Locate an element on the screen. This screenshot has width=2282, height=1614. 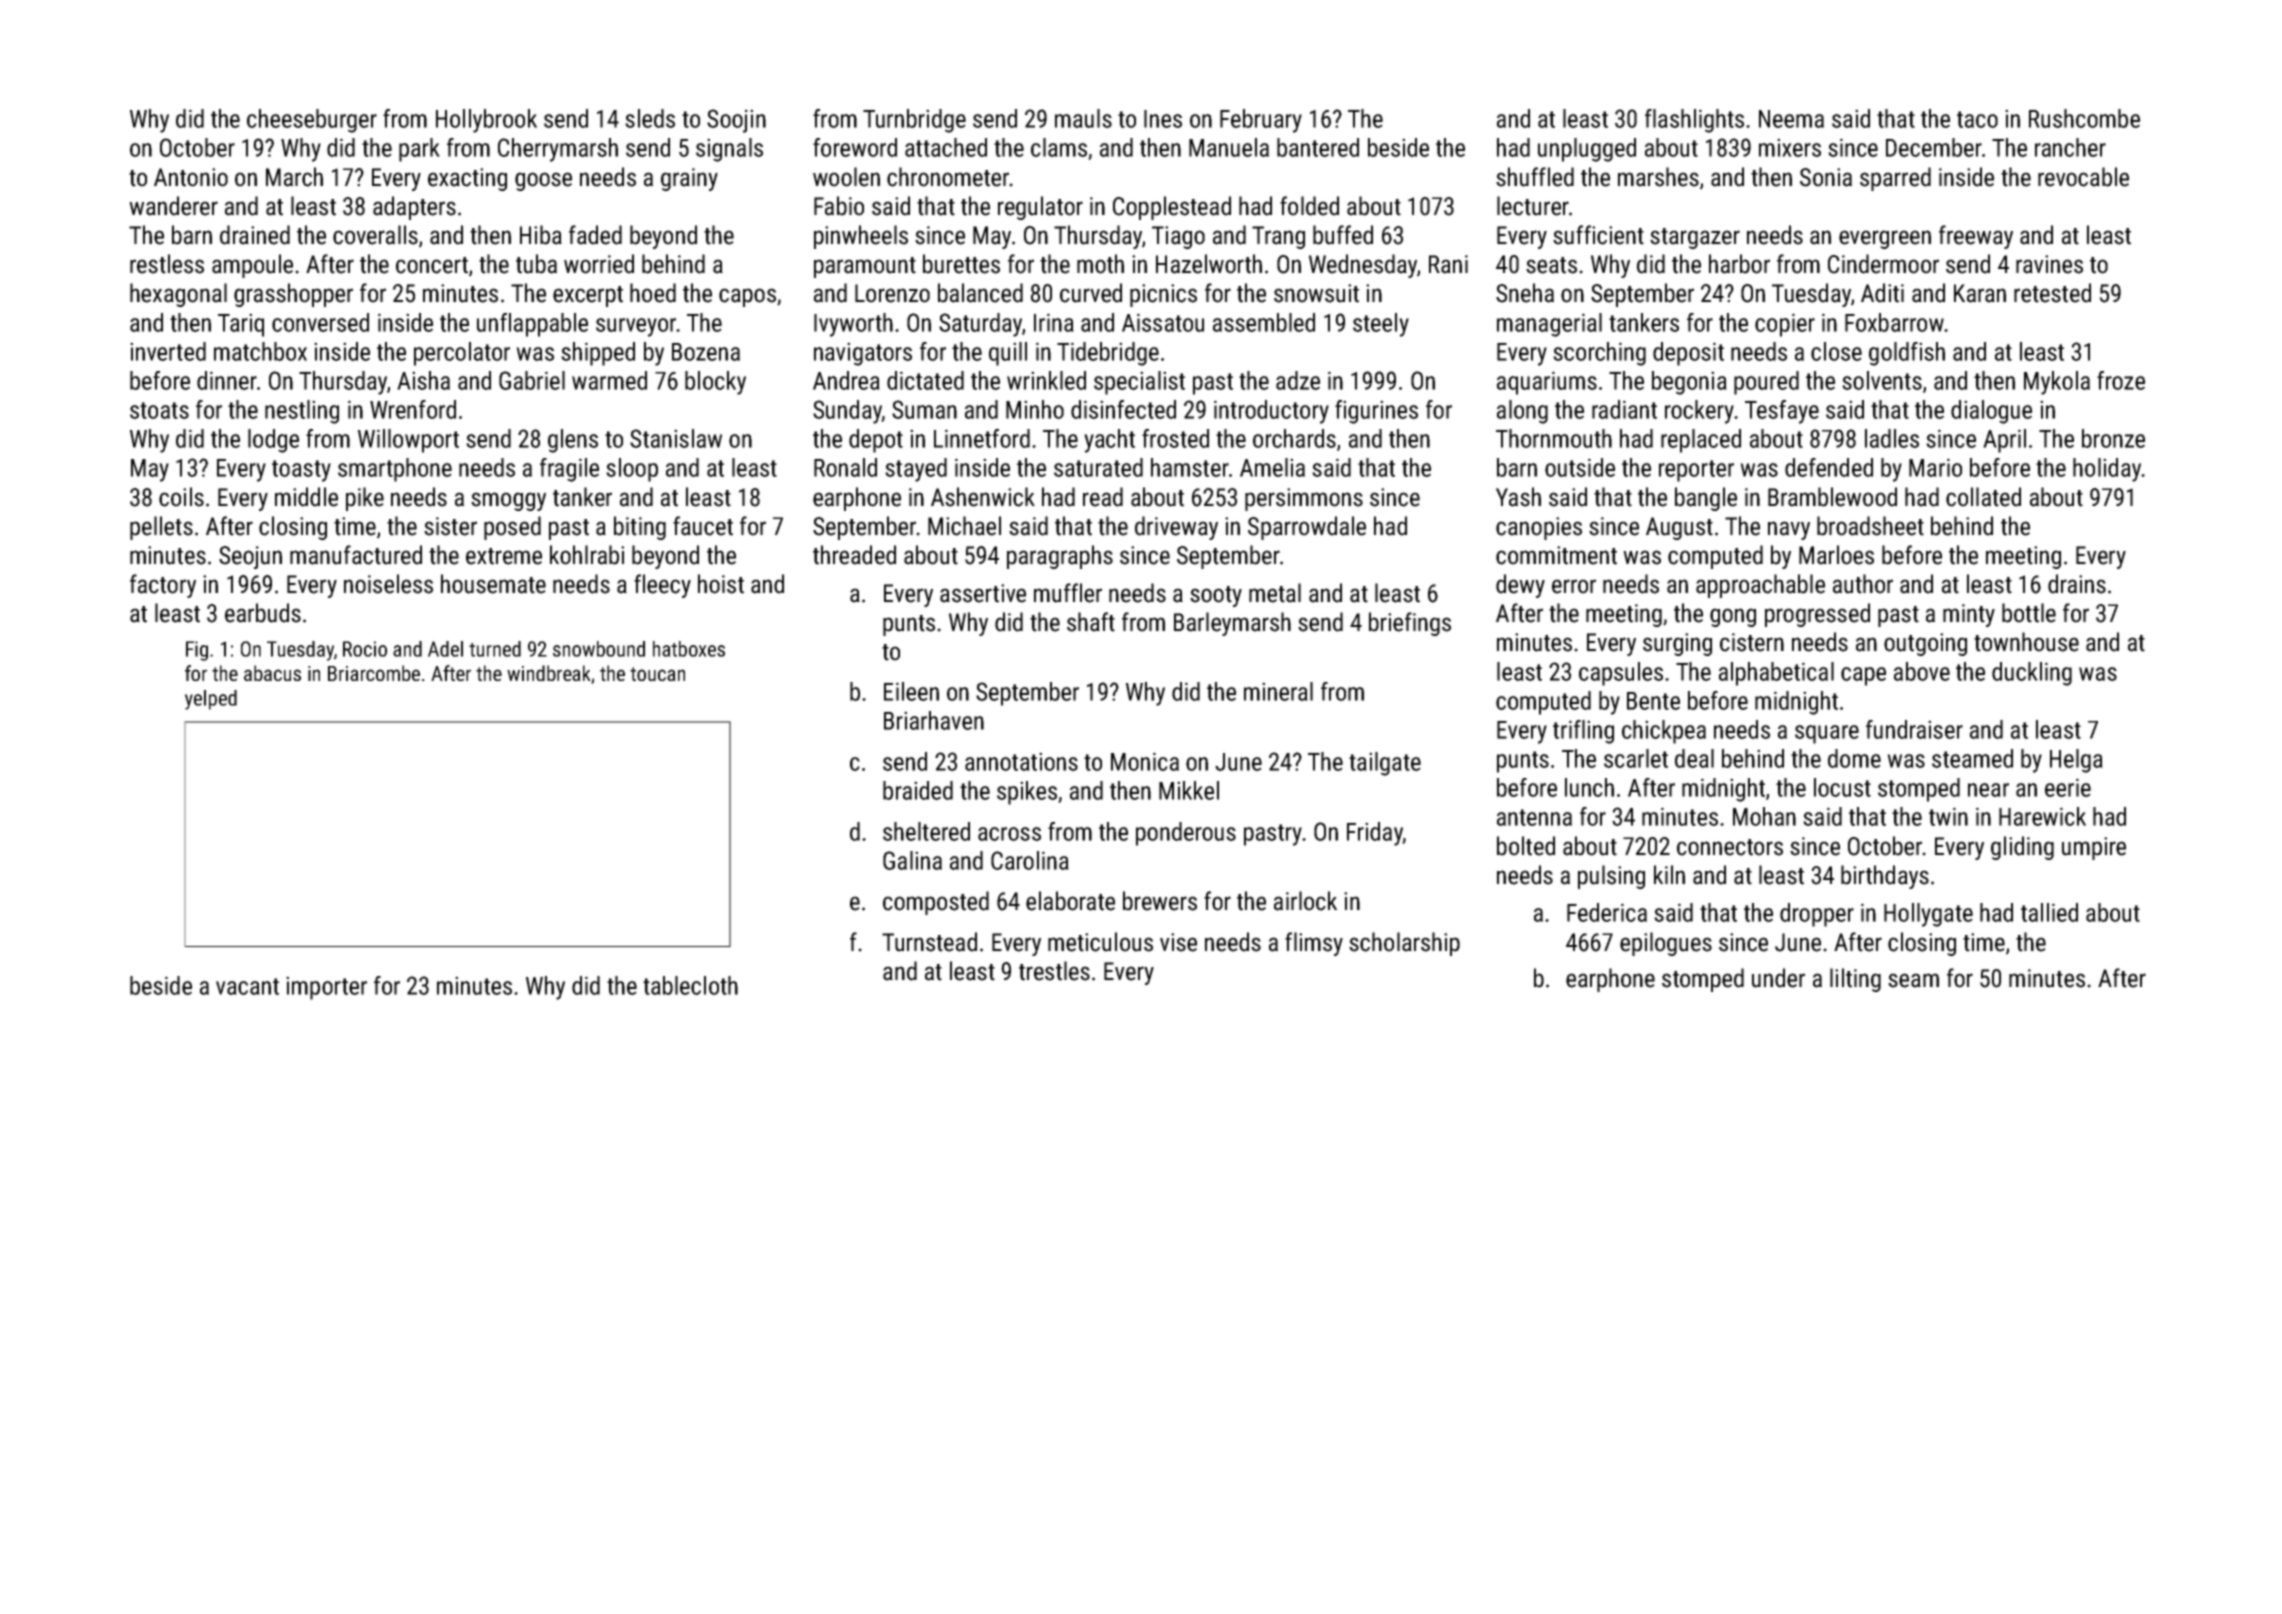
importer is located at coordinates (326, 988).
